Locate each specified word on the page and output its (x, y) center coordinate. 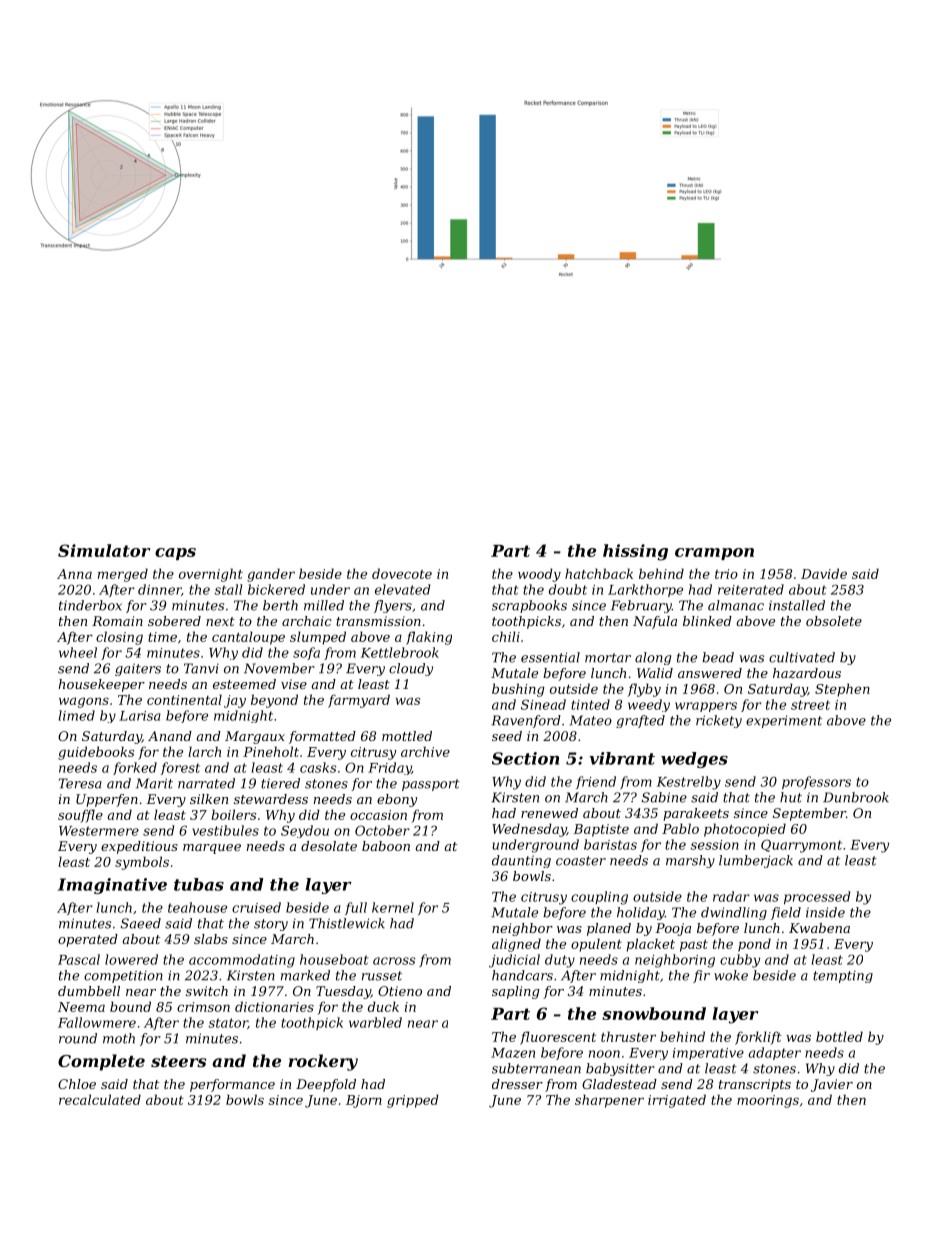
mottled (407, 736)
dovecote (402, 573)
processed (817, 898)
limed (76, 715)
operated (88, 940)
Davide (824, 573)
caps (175, 554)
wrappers (706, 707)
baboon (386, 846)
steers (178, 1061)
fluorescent (558, 1038)
